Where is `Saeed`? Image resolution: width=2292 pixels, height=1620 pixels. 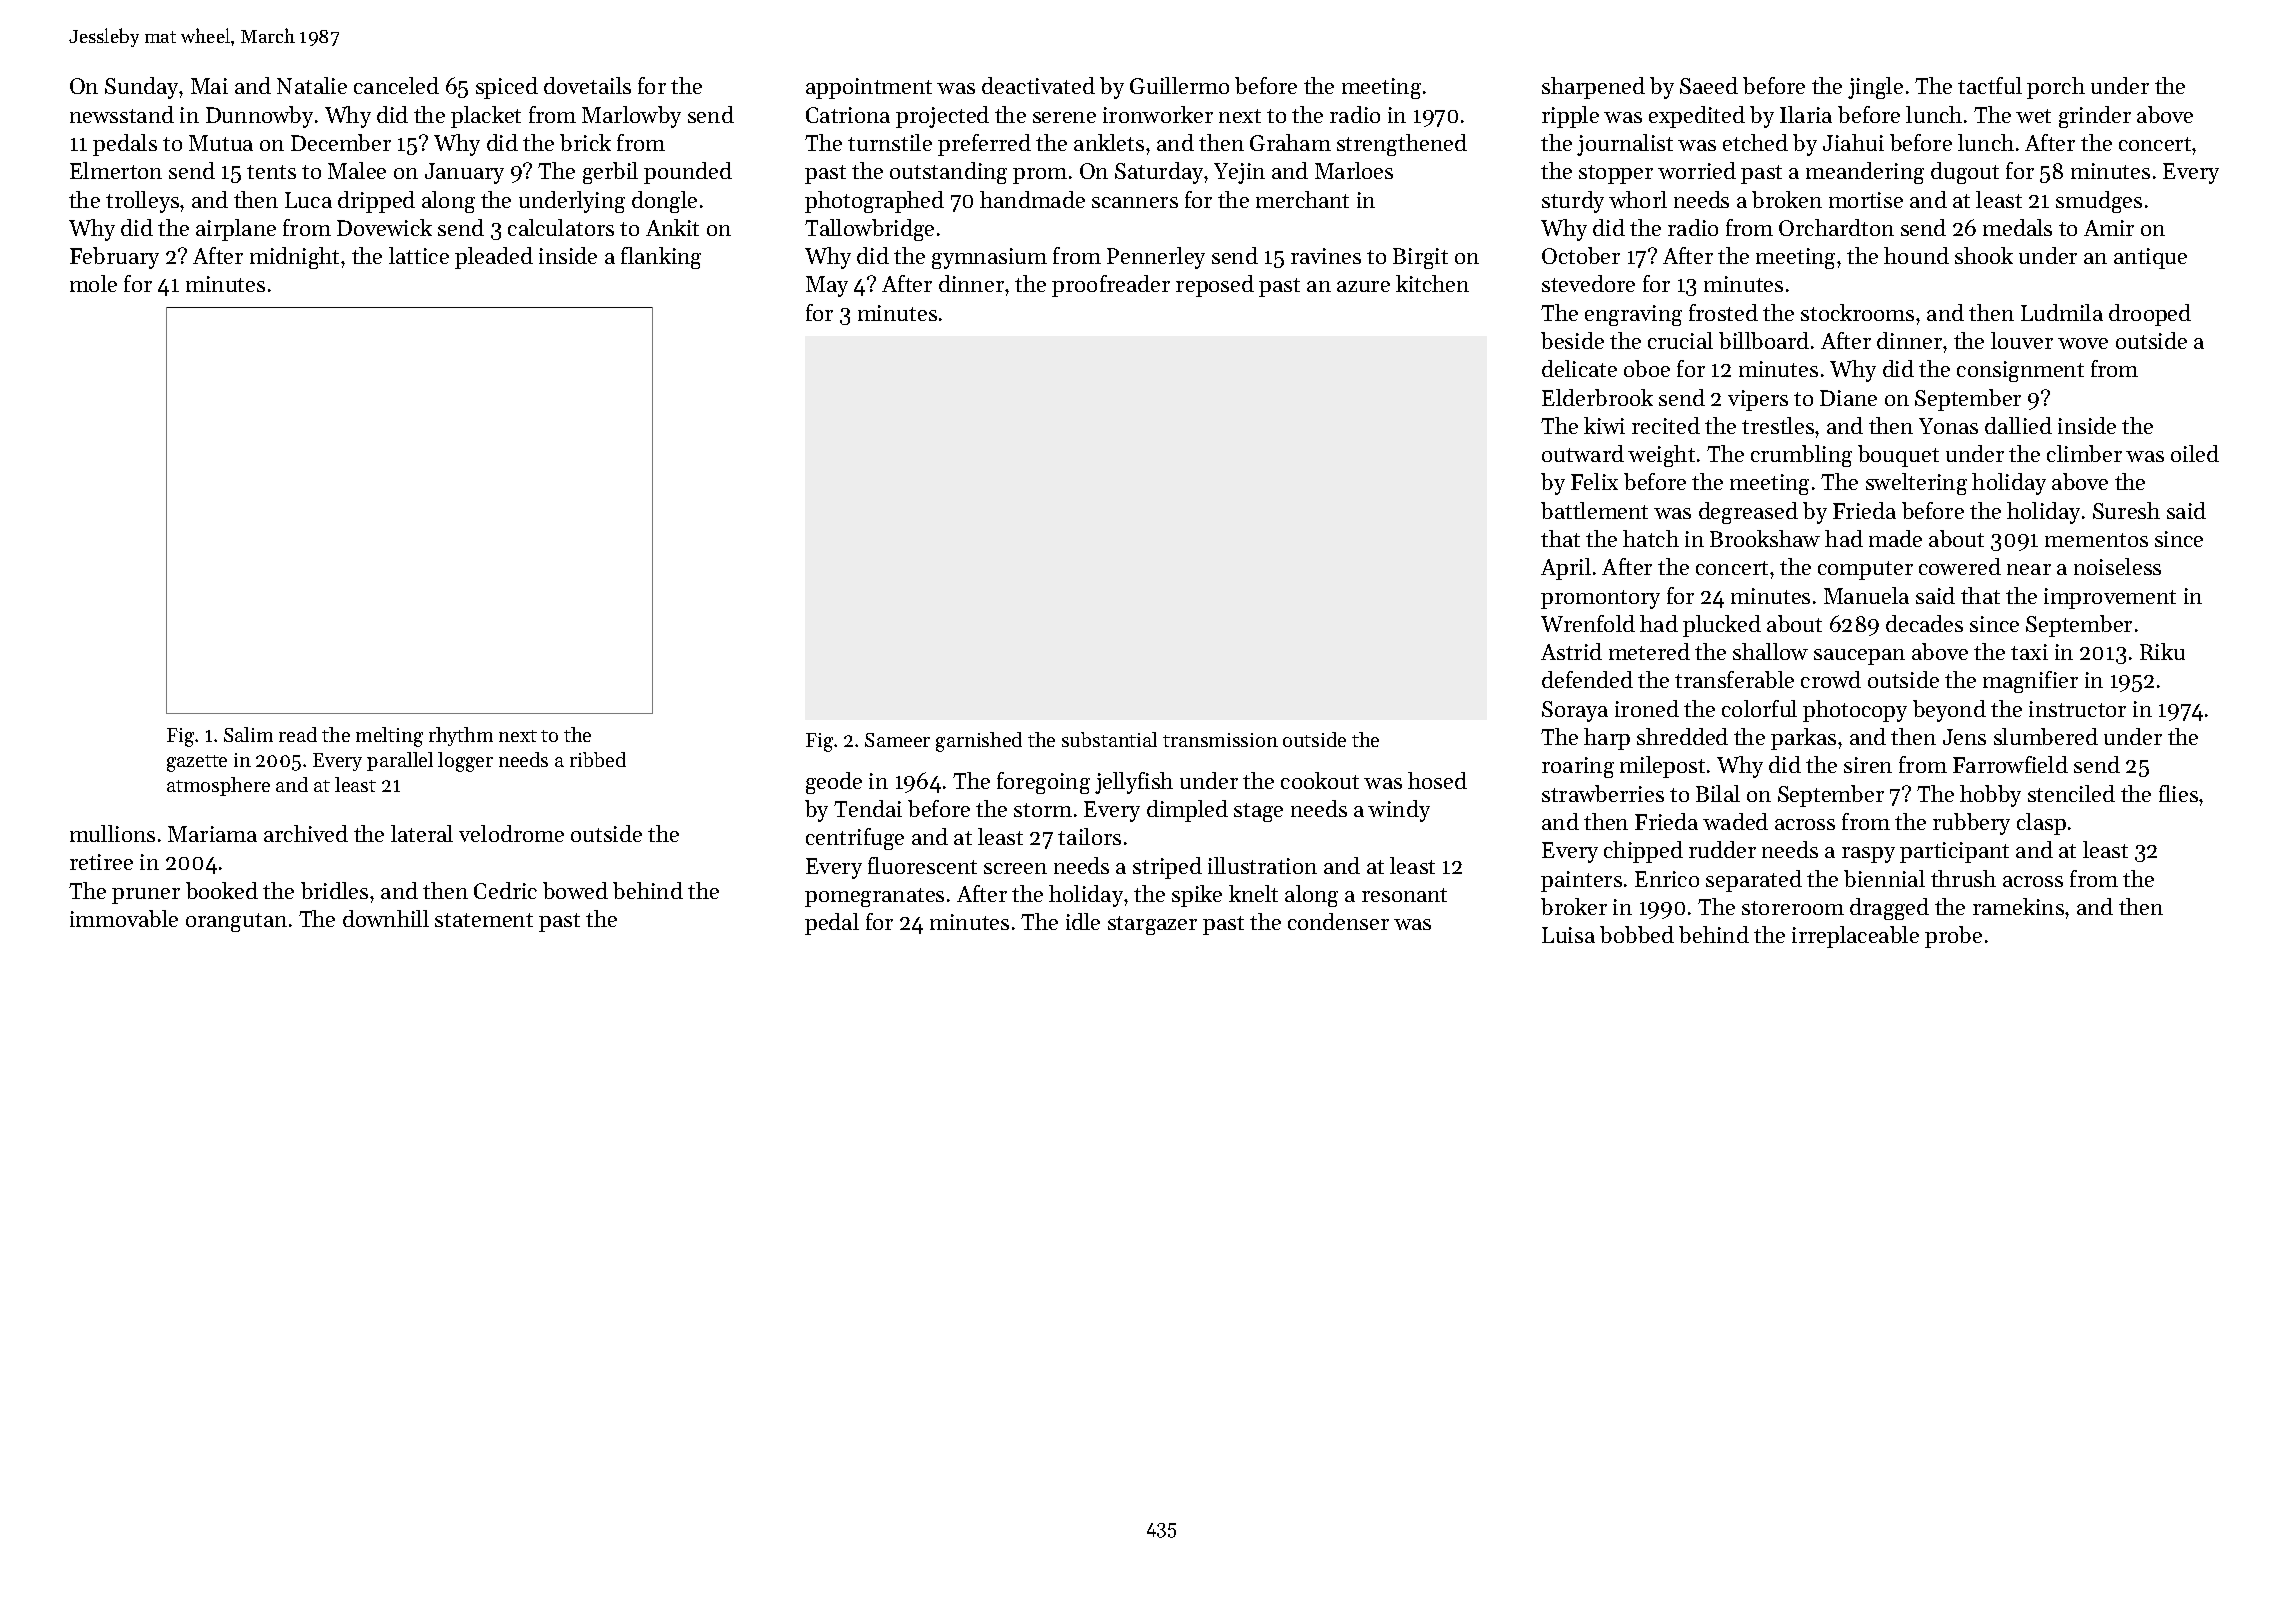
Saeed is located at coordinates (1709, 85).
